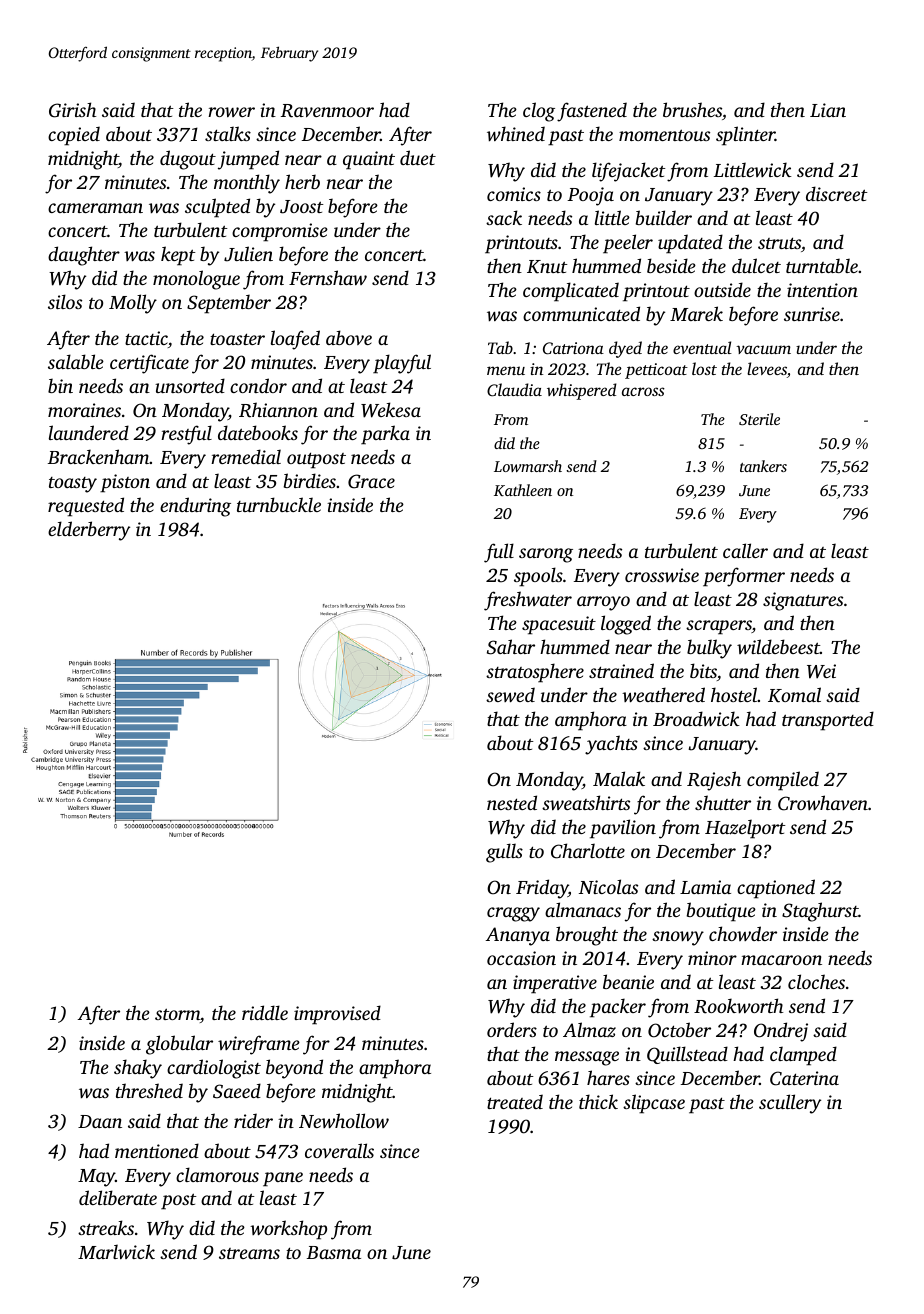 The image size is (924, 1314). What do you see at coordinates (608, 1077) in the document?
I see `hares` at bounding box center [608, 1077].
